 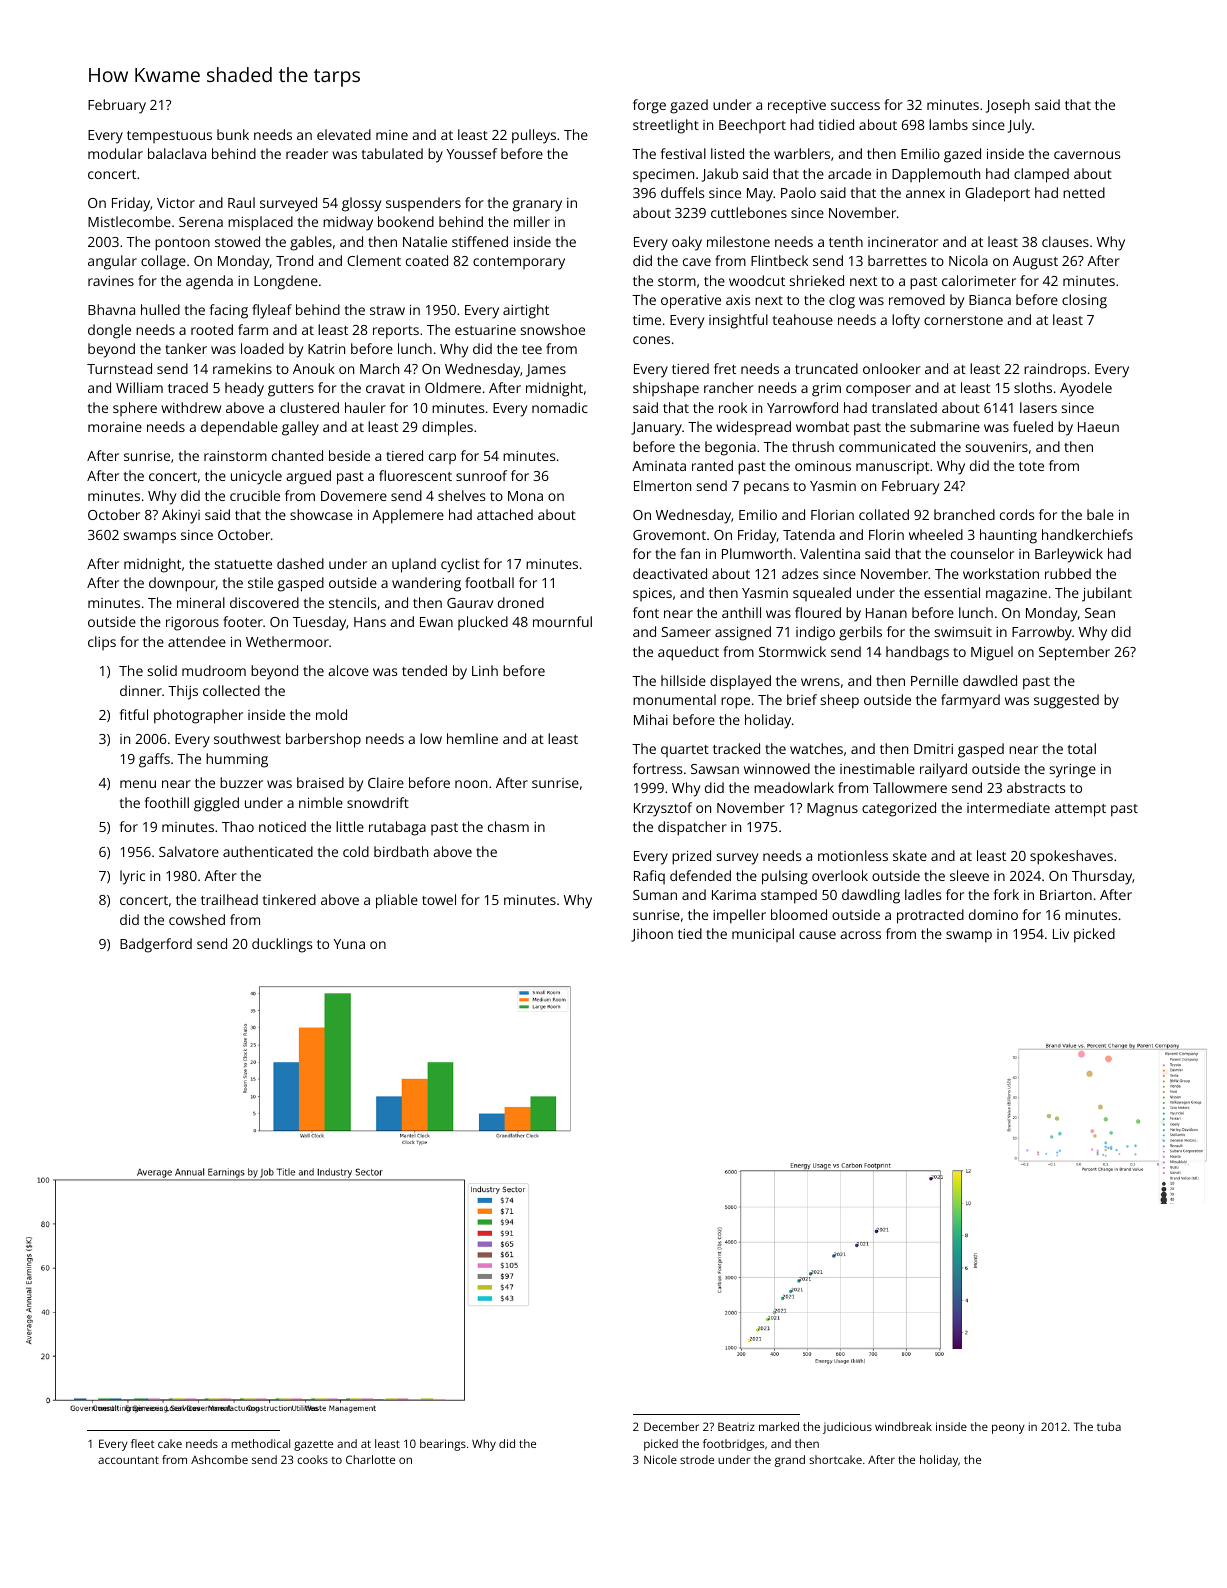 What do you see at coordinates (1061, 934) in the screenshot?
I see `Liv` at bounding box center [1061, 934].
